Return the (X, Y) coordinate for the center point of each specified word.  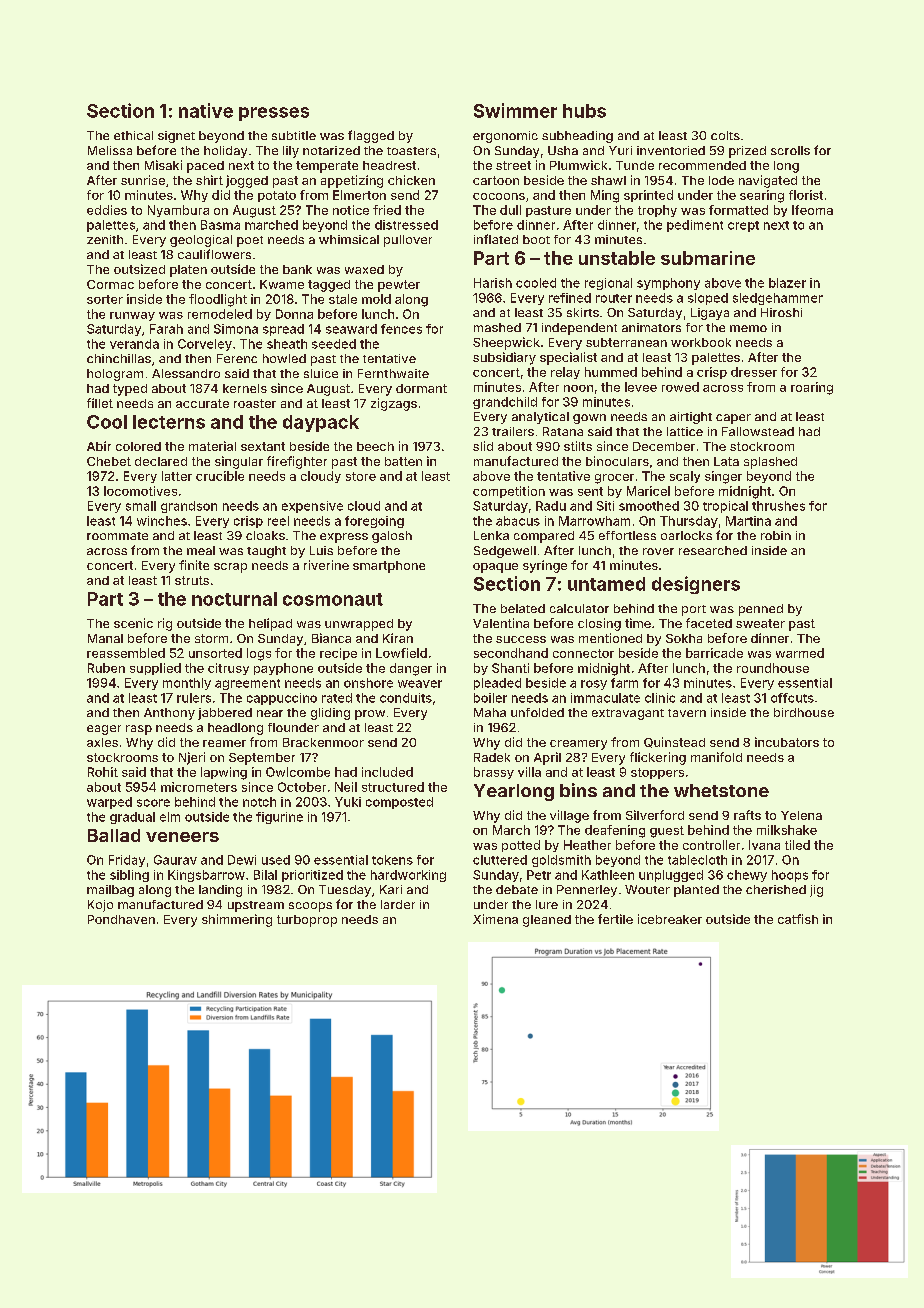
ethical (133, 135)
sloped (708, 299)
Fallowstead (758, 431)
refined (570, 298)
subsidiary (504, 358)
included (387, 772)
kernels (245, 388)
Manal (105, 638)
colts (725, 135)
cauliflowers (214, 254)
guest (667, 832)
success (521, 639)
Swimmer (515, 110)
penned (761, 610)
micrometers (199, 787)
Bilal (265, 875)
